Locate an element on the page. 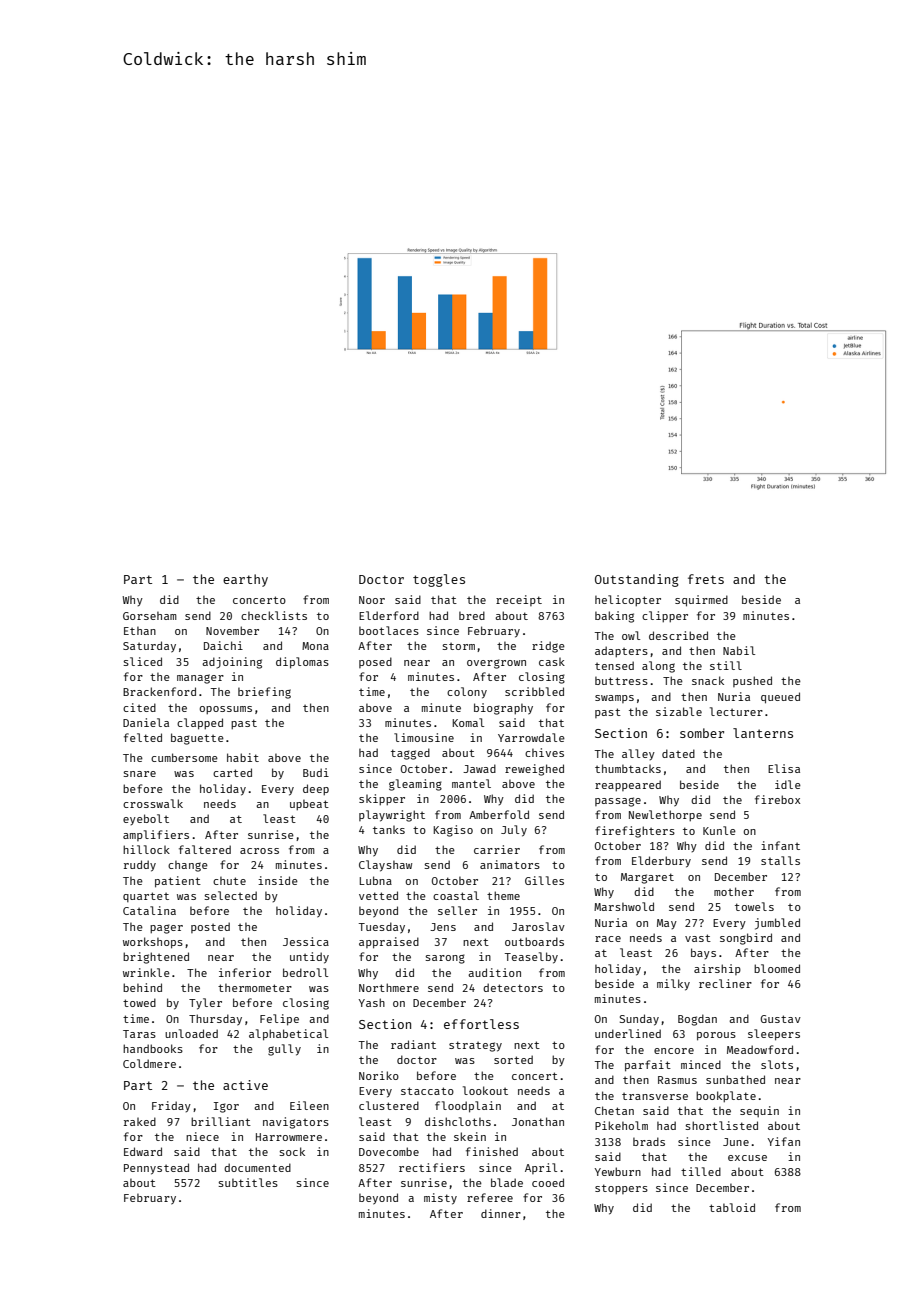  Outstanding is located at coordinates (637, 580).
